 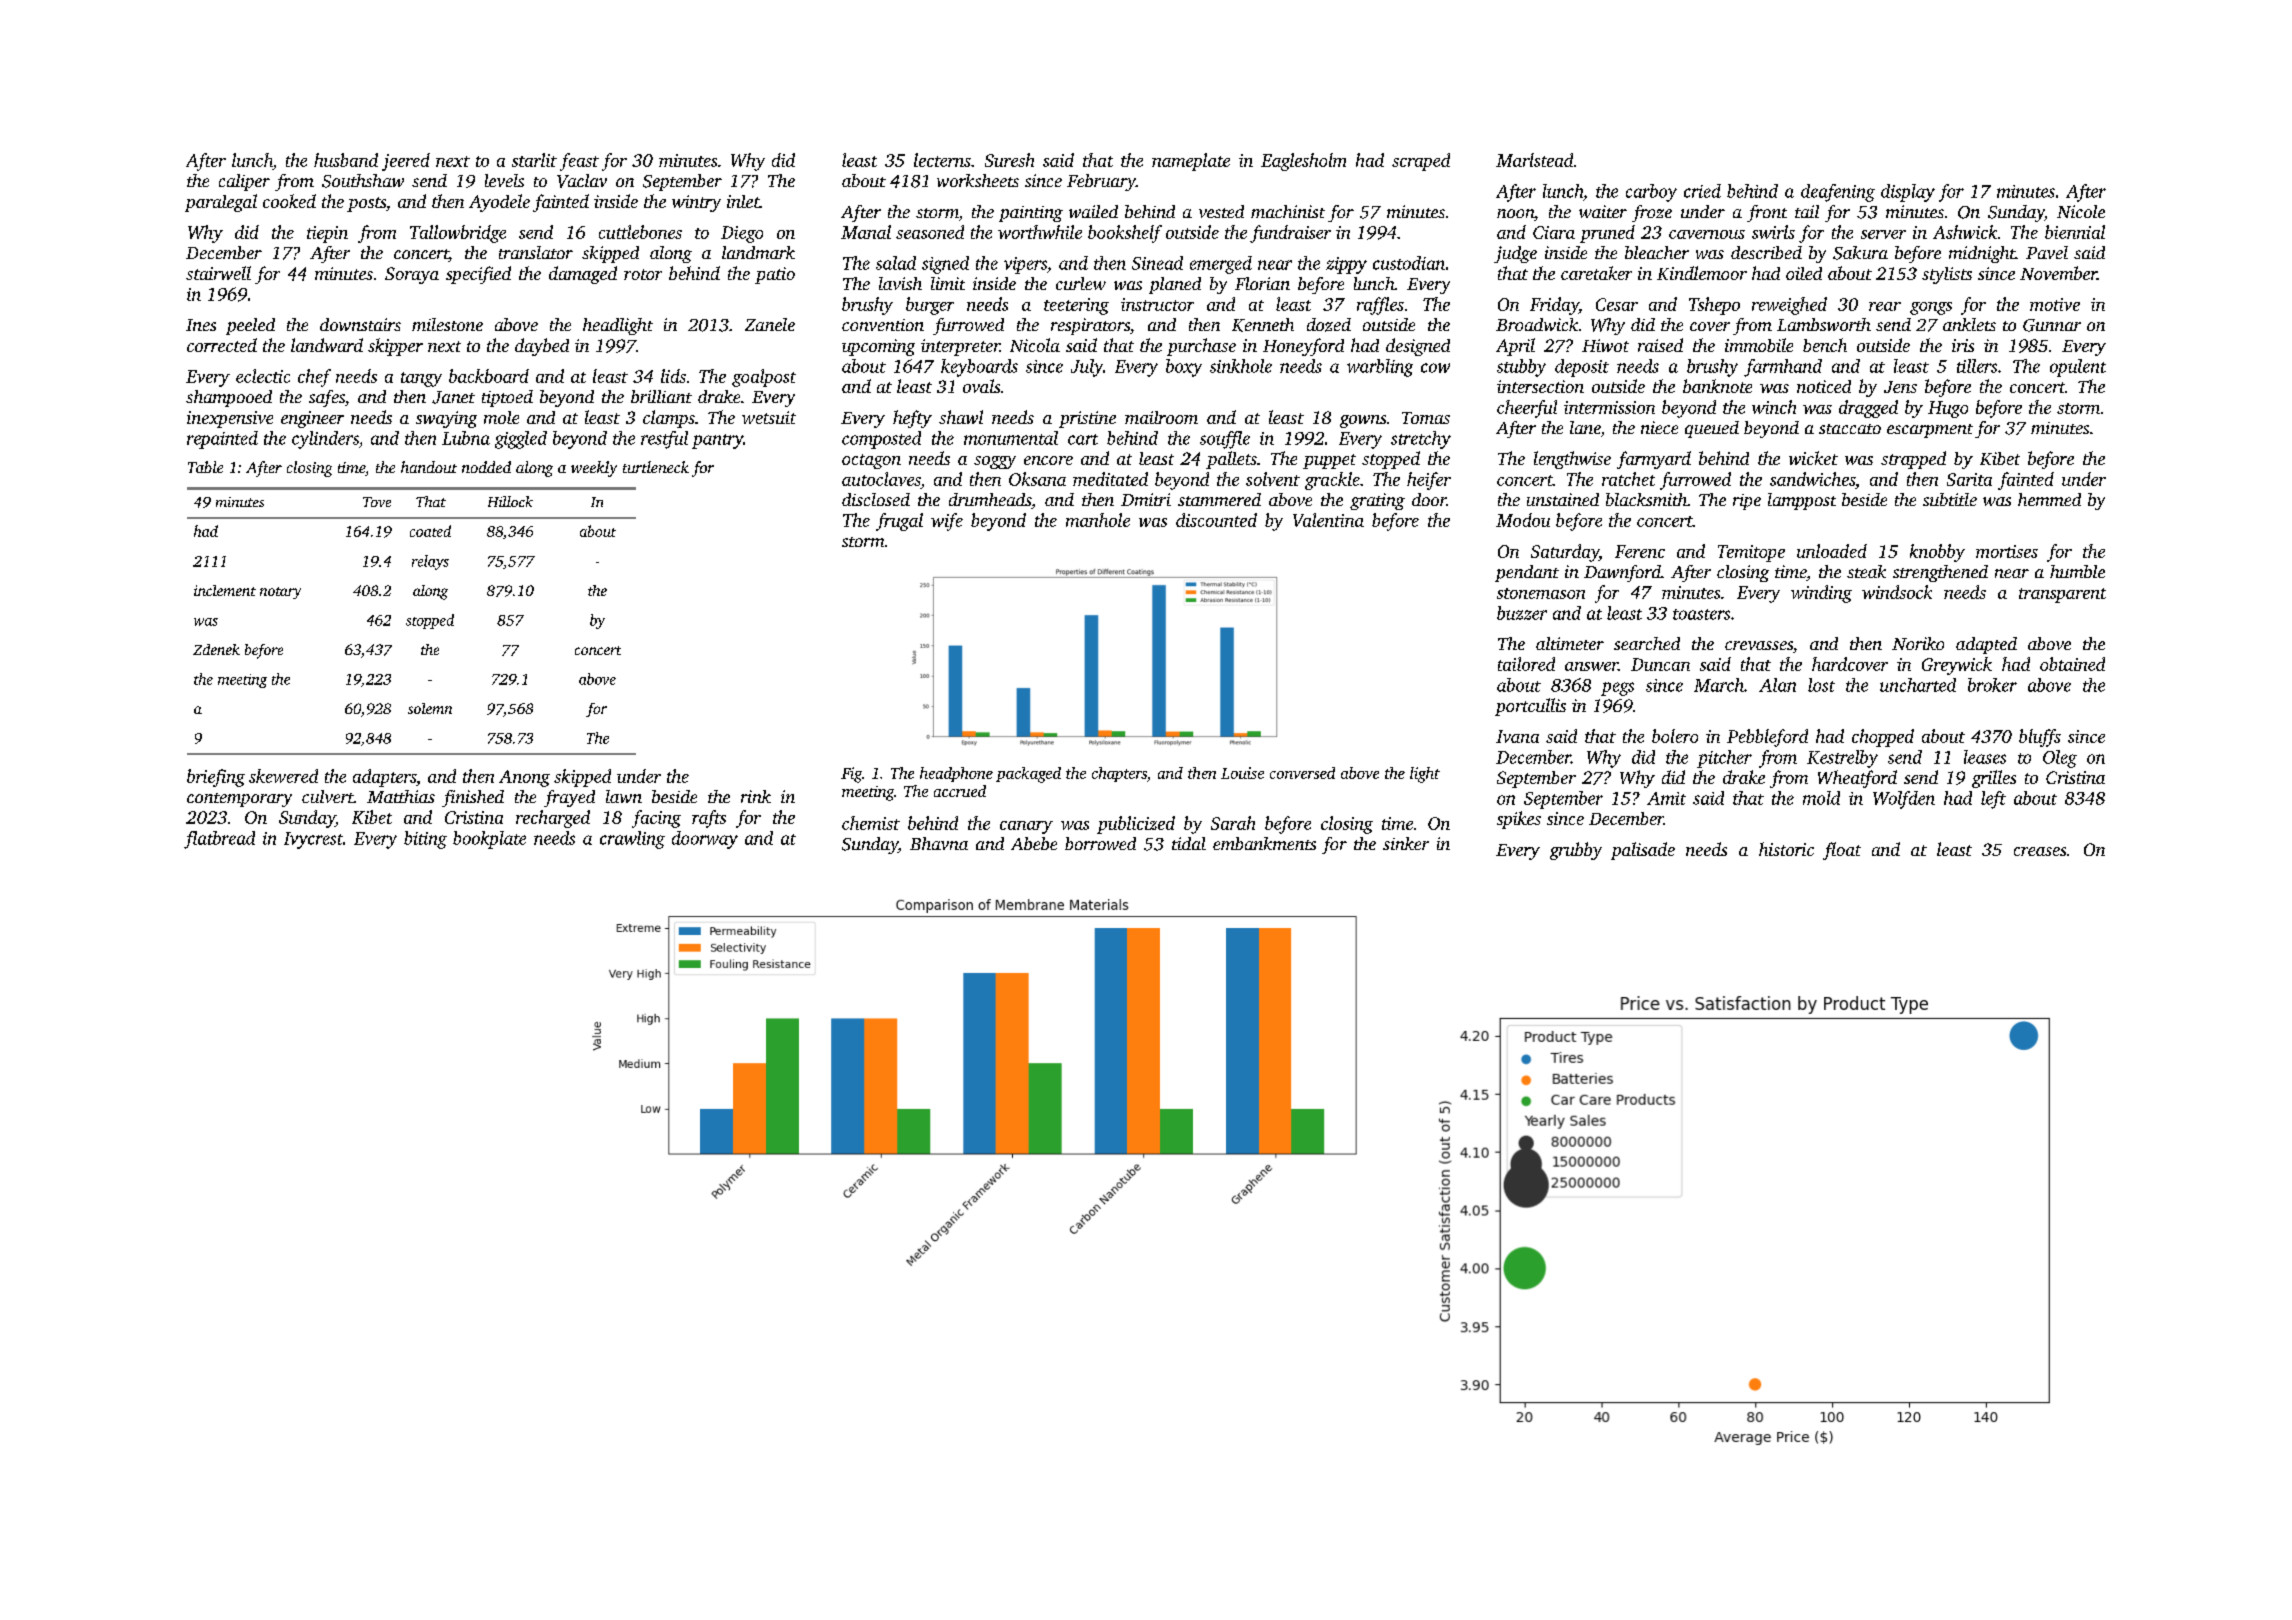 I want to click on conversed, so click(x=1302, y=773).
